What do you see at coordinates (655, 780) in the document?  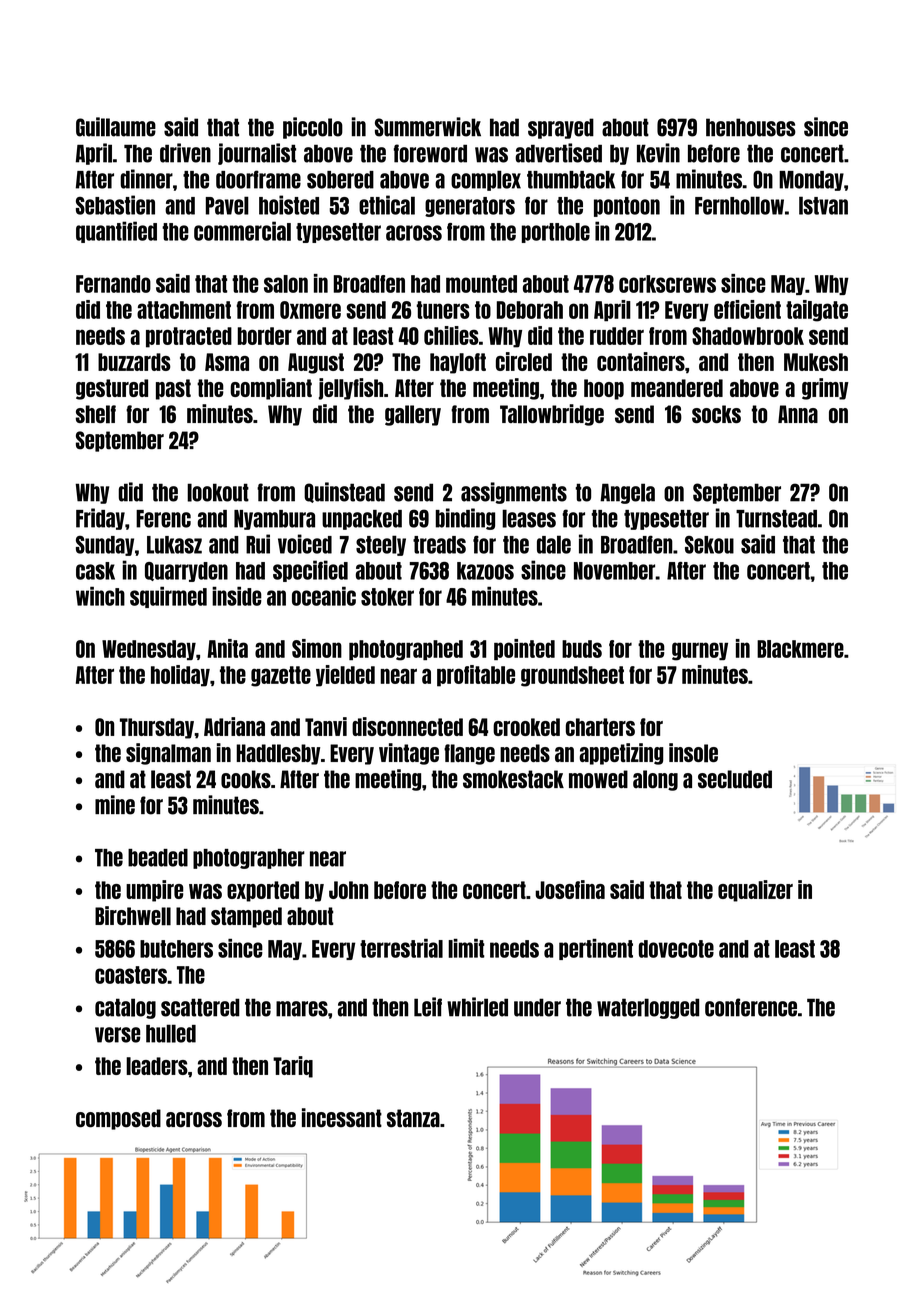 I see `along` at bounding box center [655, 780].
